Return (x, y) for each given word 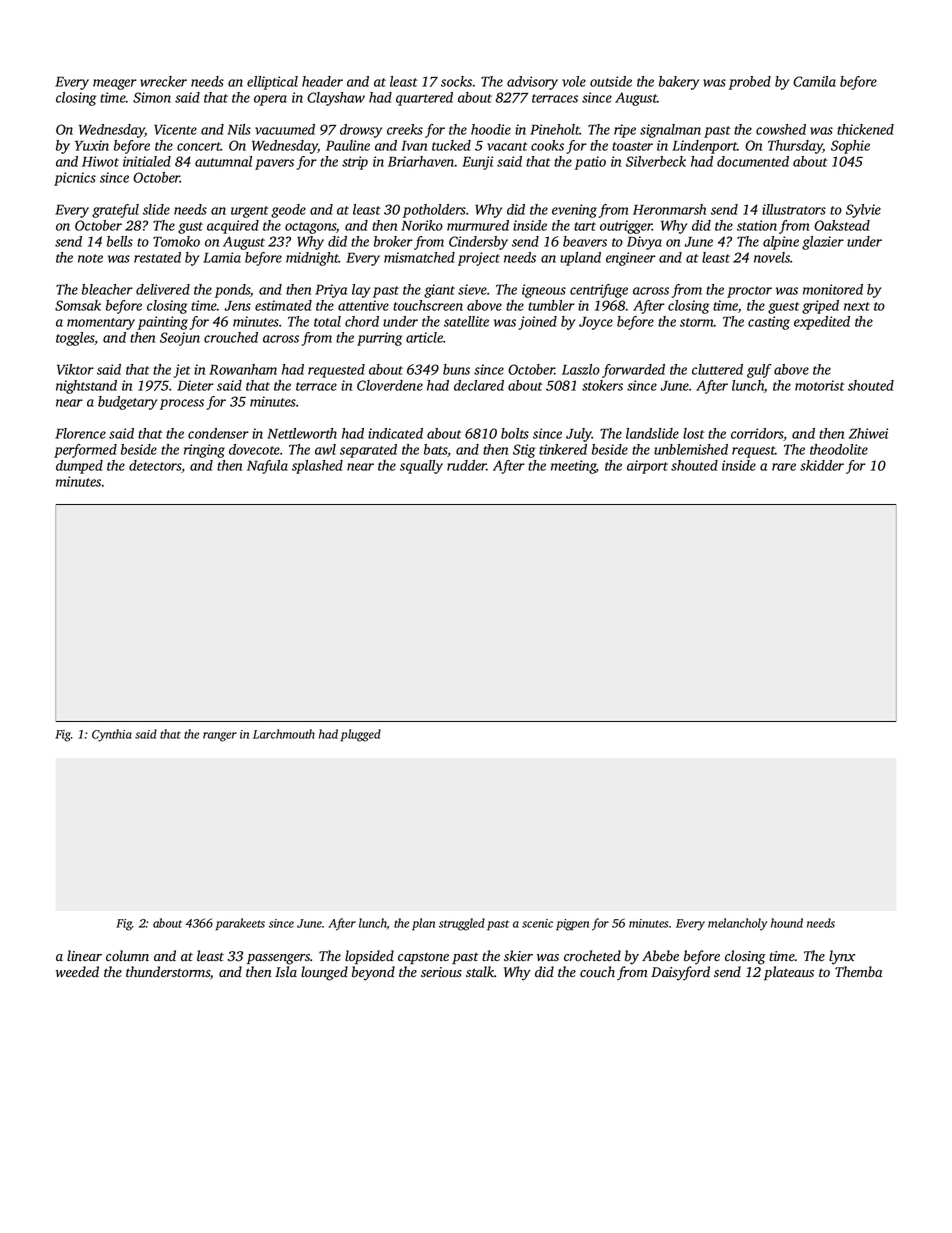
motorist (820, 385)
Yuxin (92, 145)
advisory (532, 83)
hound (787, 923)
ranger (220, 737)
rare (784, 467)
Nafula (267, 467)
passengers (278, 959)
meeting (573, 467)
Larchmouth (284, 734)
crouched (231, 337)
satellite (466, 321)
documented (753, 161)
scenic (537, 923)
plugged (361, 735)
